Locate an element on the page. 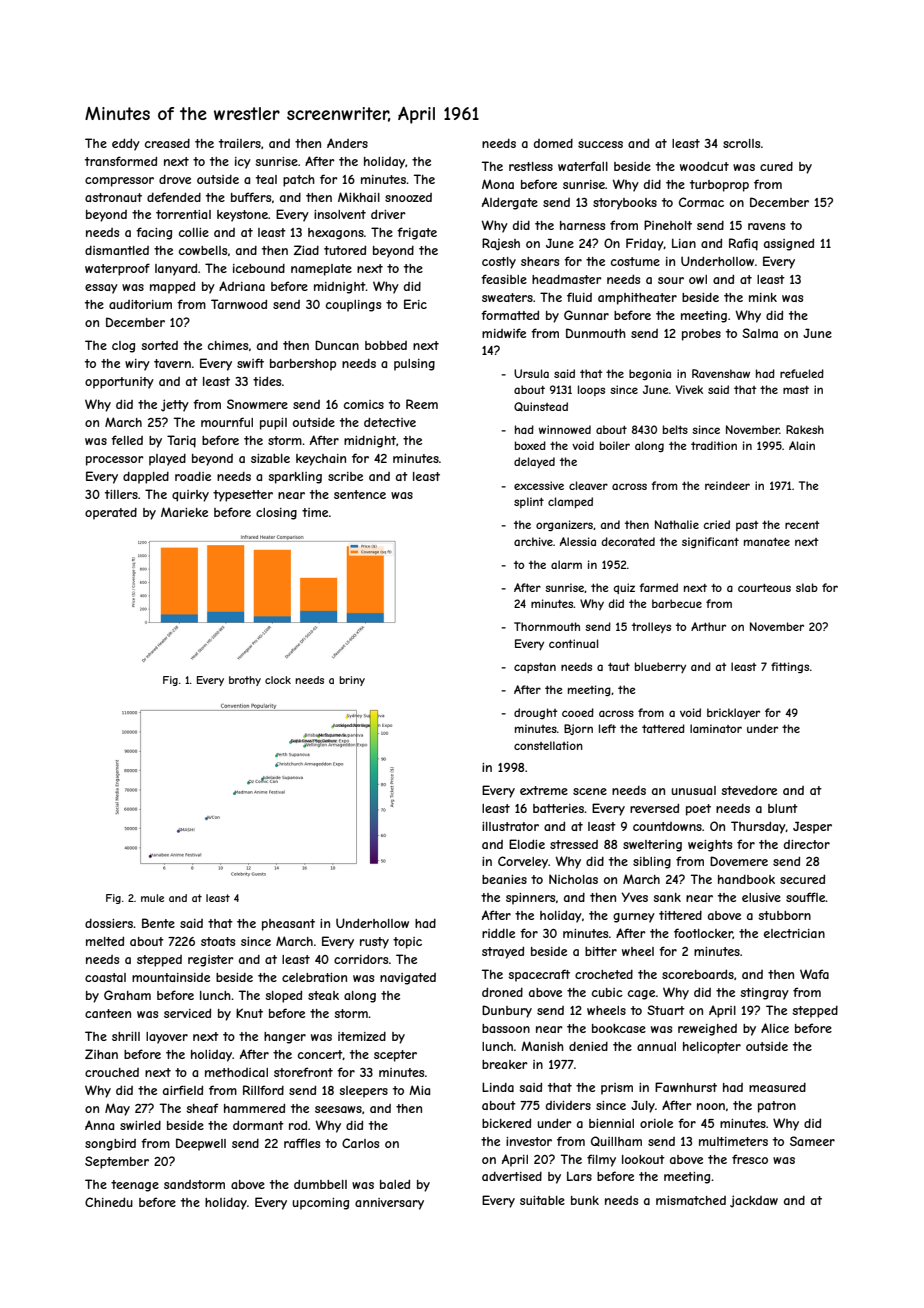 The width and height of the image is (924, 1308). mismatched is located at coordinates (691, 1200).
